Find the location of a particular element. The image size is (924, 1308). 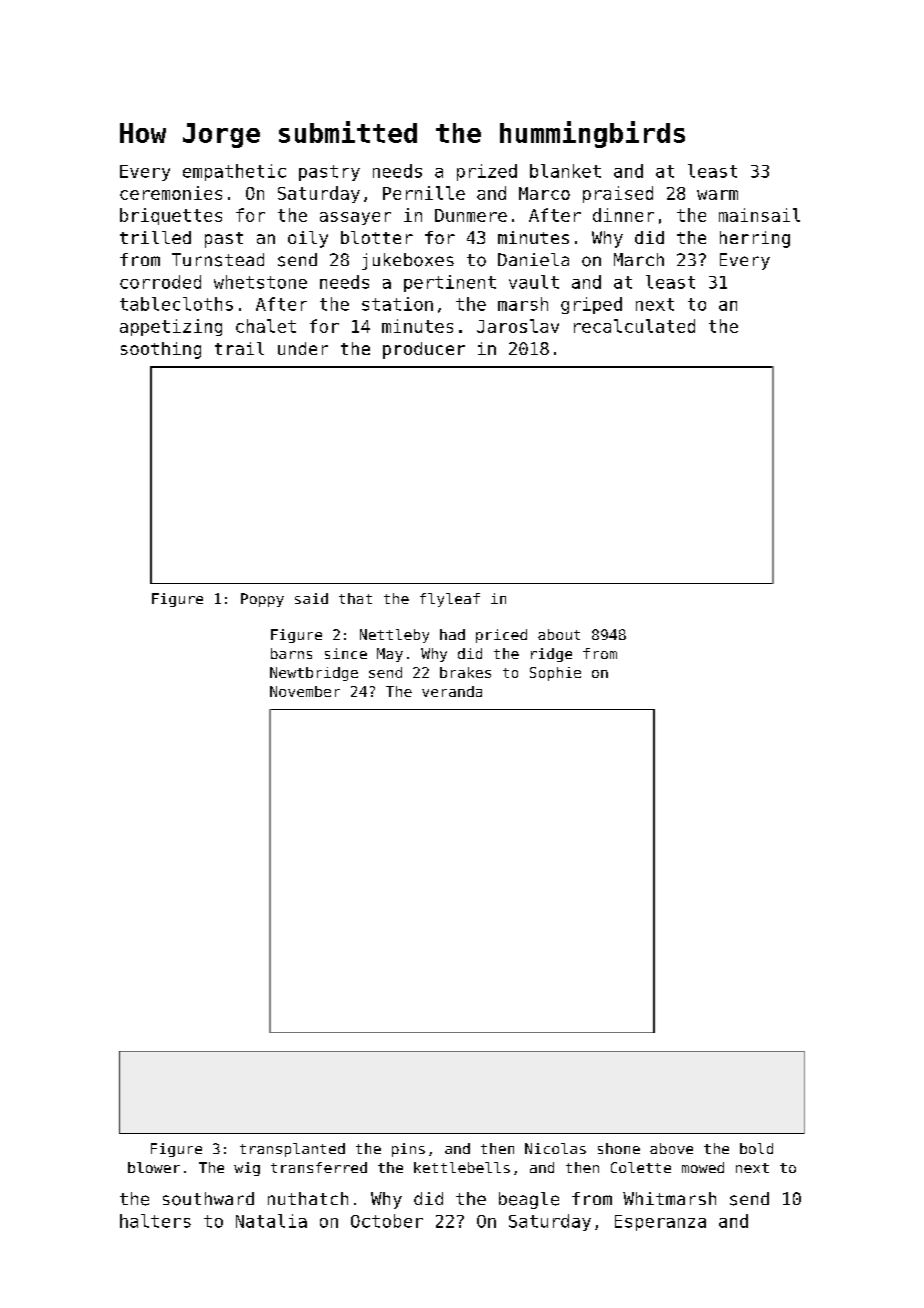

Sophie is located at coordinates (555, 674).
